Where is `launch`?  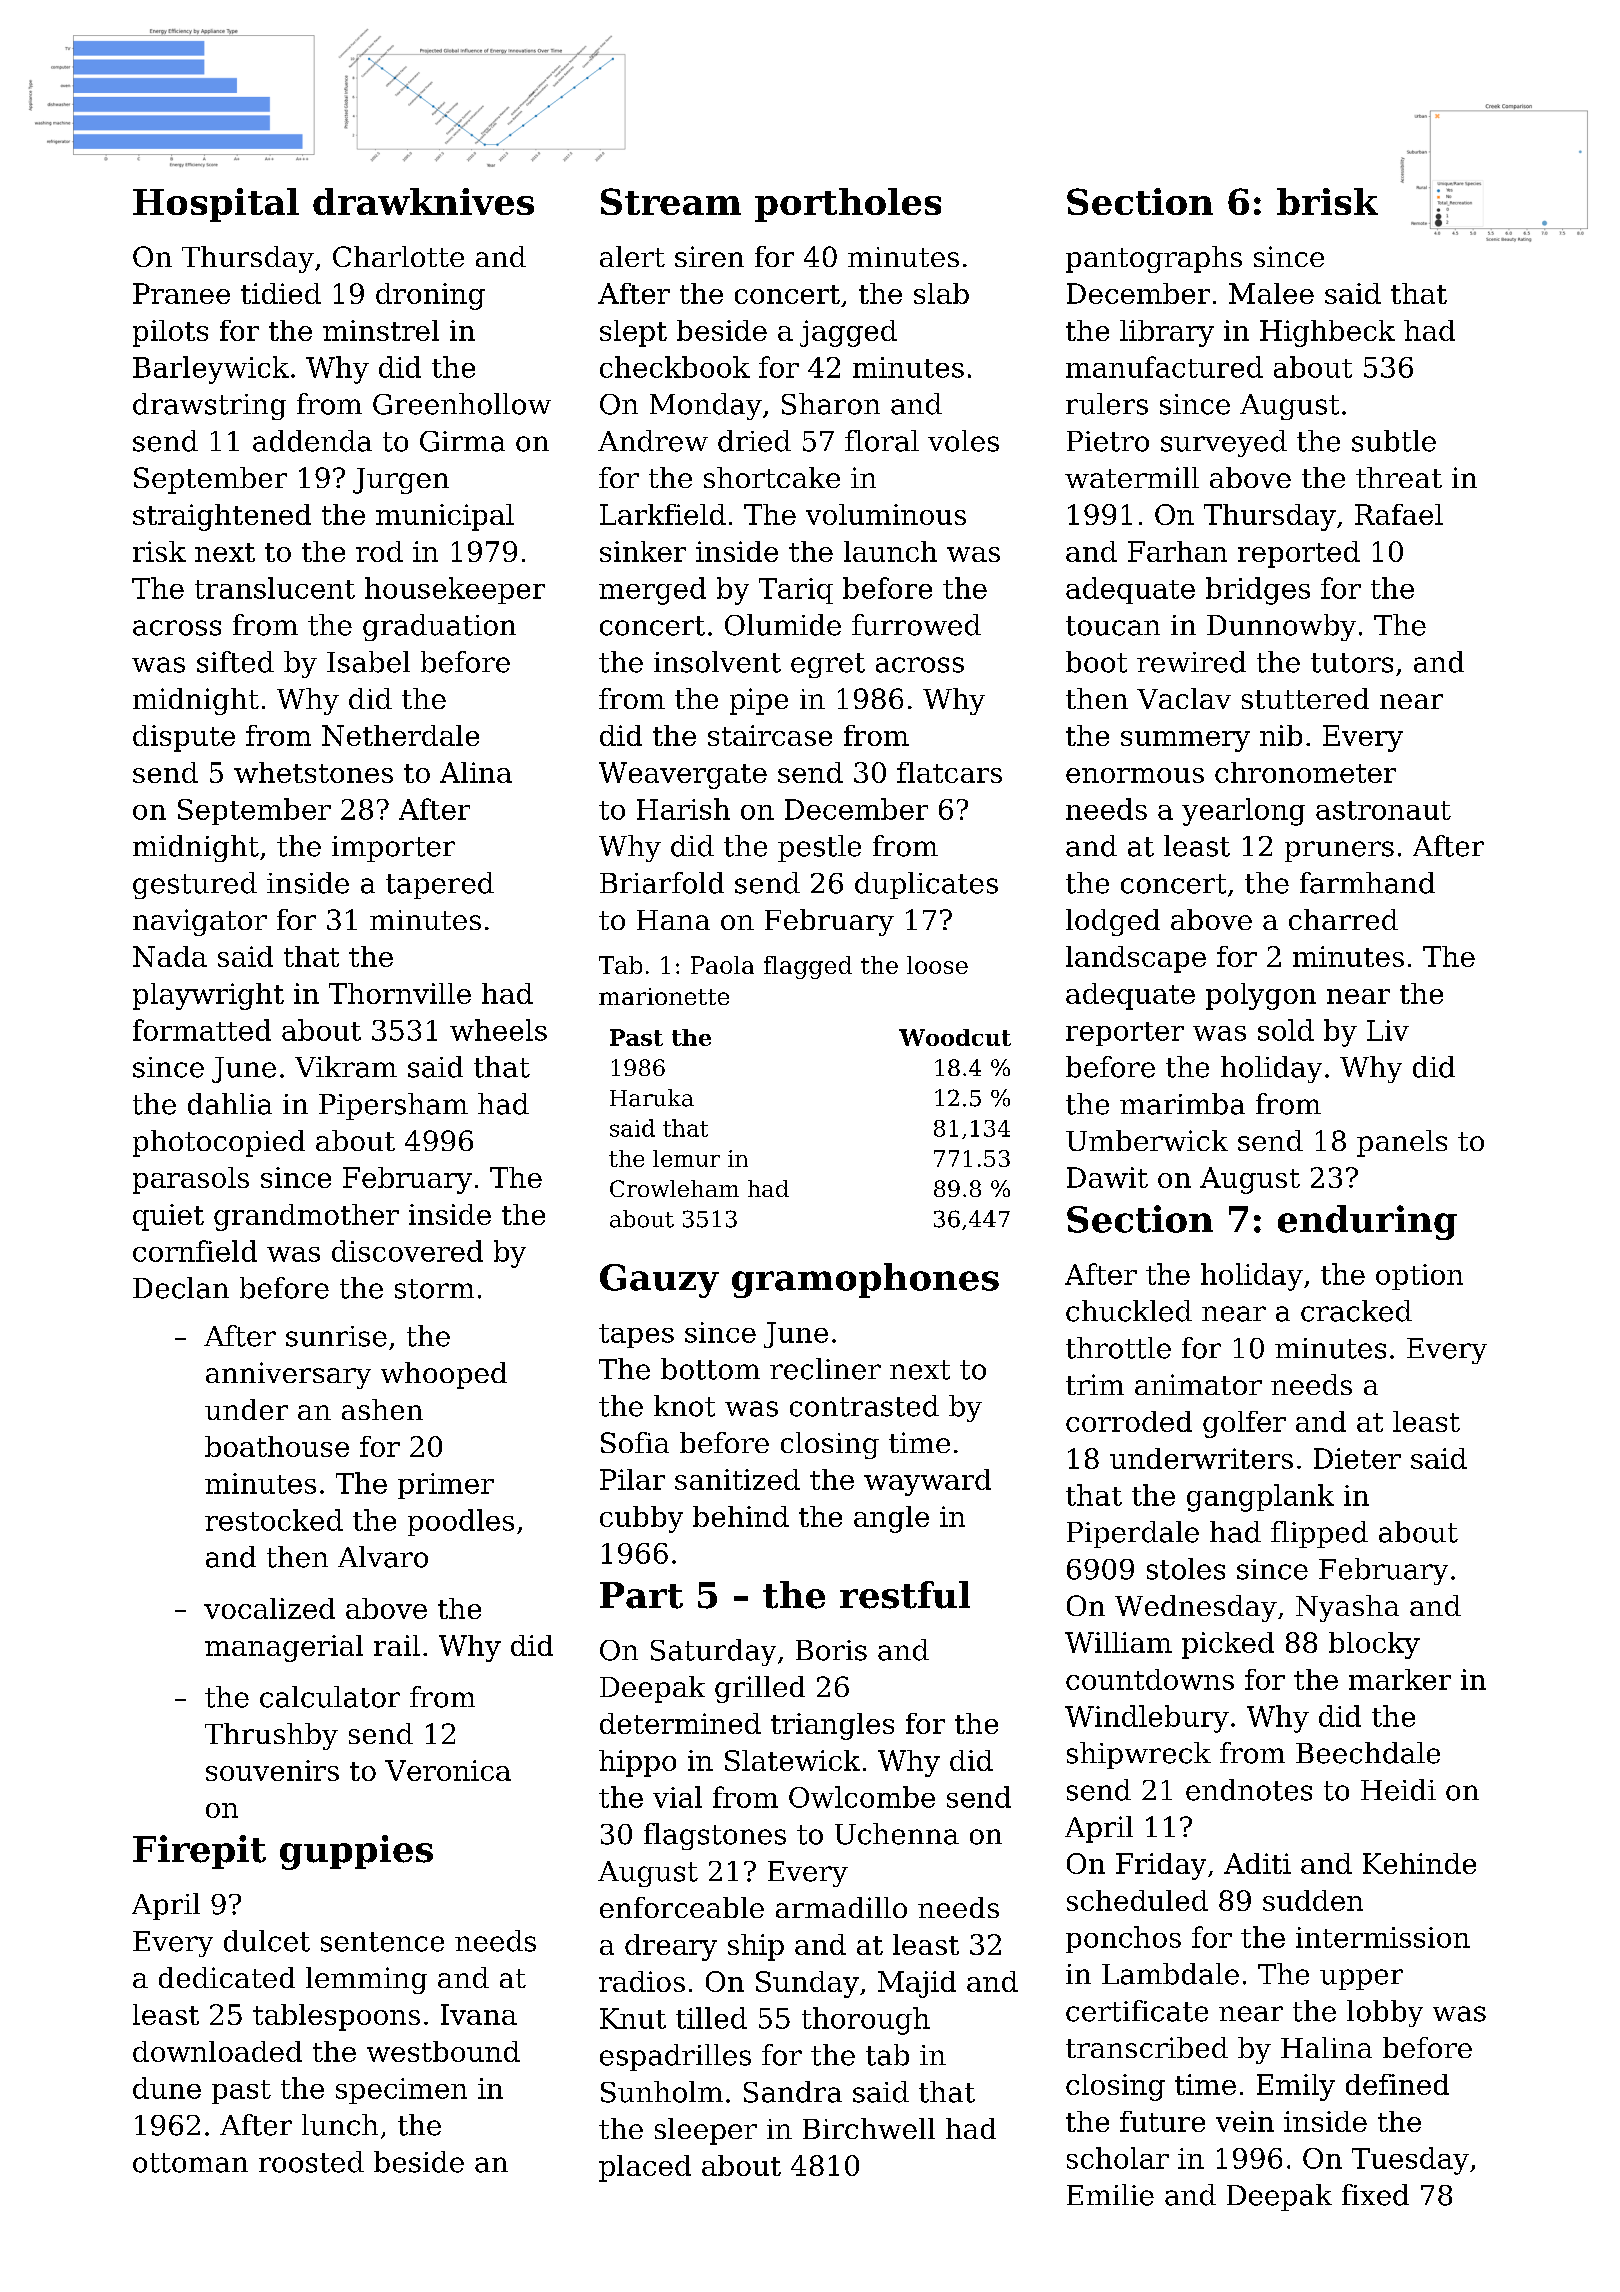
launch is located at coordinates (890, 551).
